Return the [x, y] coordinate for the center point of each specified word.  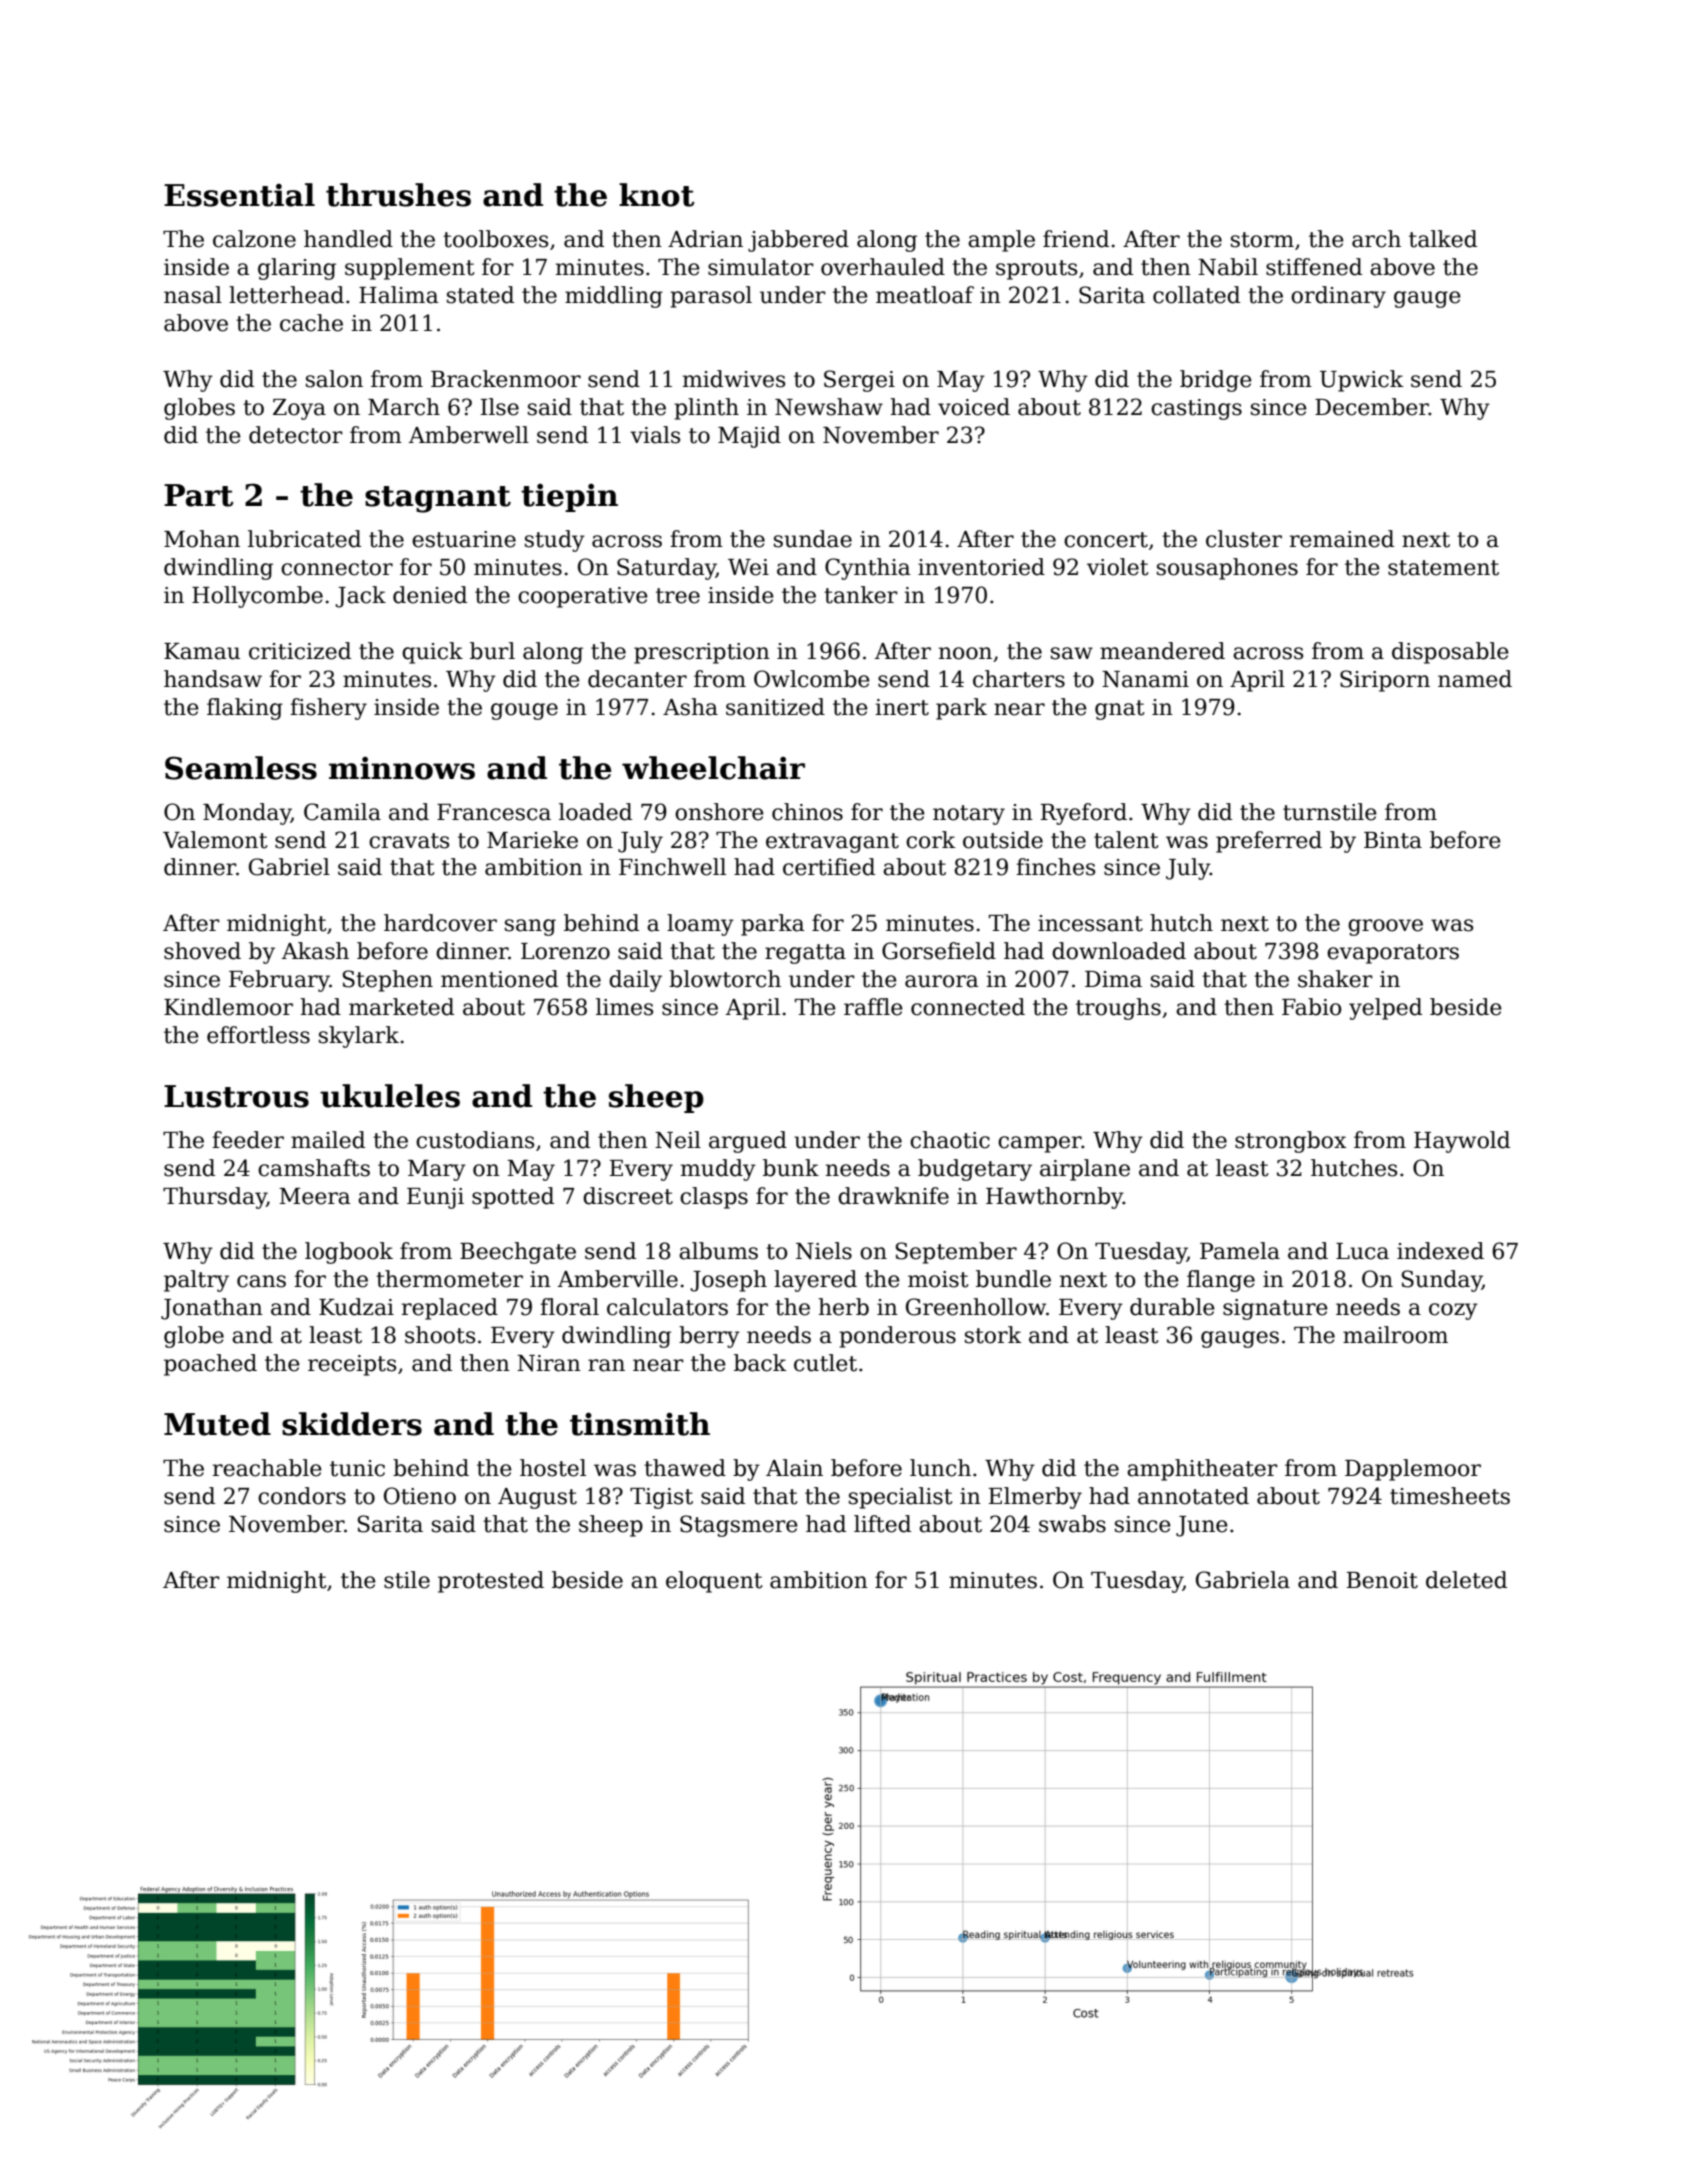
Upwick [1362, 381]
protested [491, 1582]
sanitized [775, 707]
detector [296, 435]
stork [993, 1335]
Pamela [1240, 1251]
